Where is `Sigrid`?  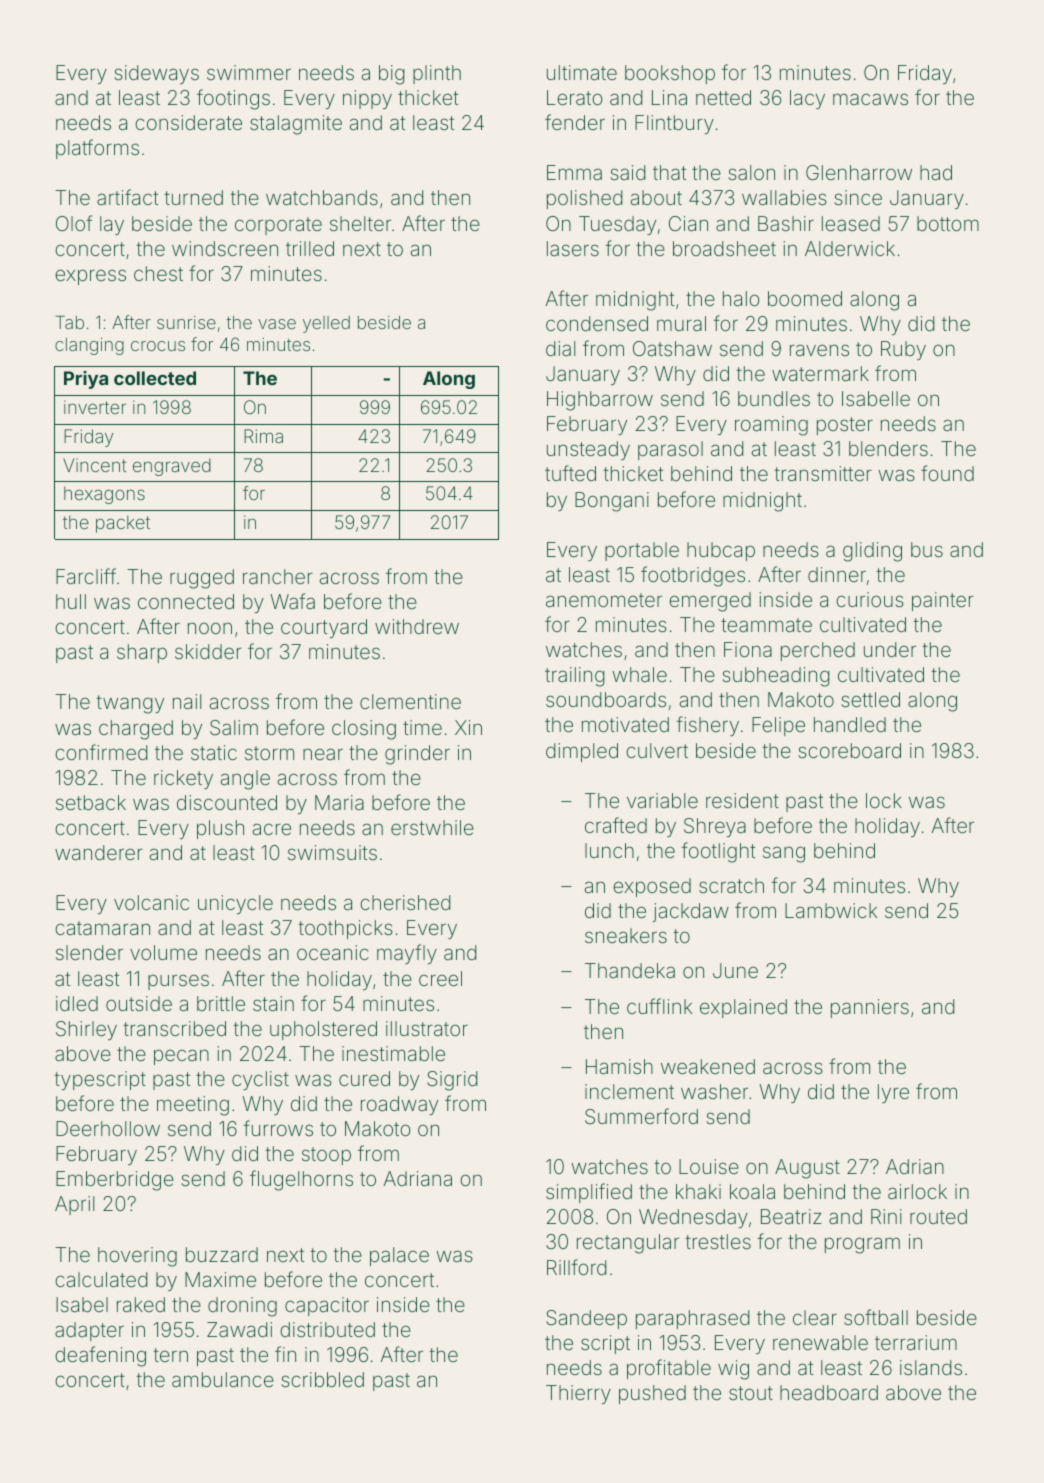
Sigrid is located at coordinates (452, 1081).
